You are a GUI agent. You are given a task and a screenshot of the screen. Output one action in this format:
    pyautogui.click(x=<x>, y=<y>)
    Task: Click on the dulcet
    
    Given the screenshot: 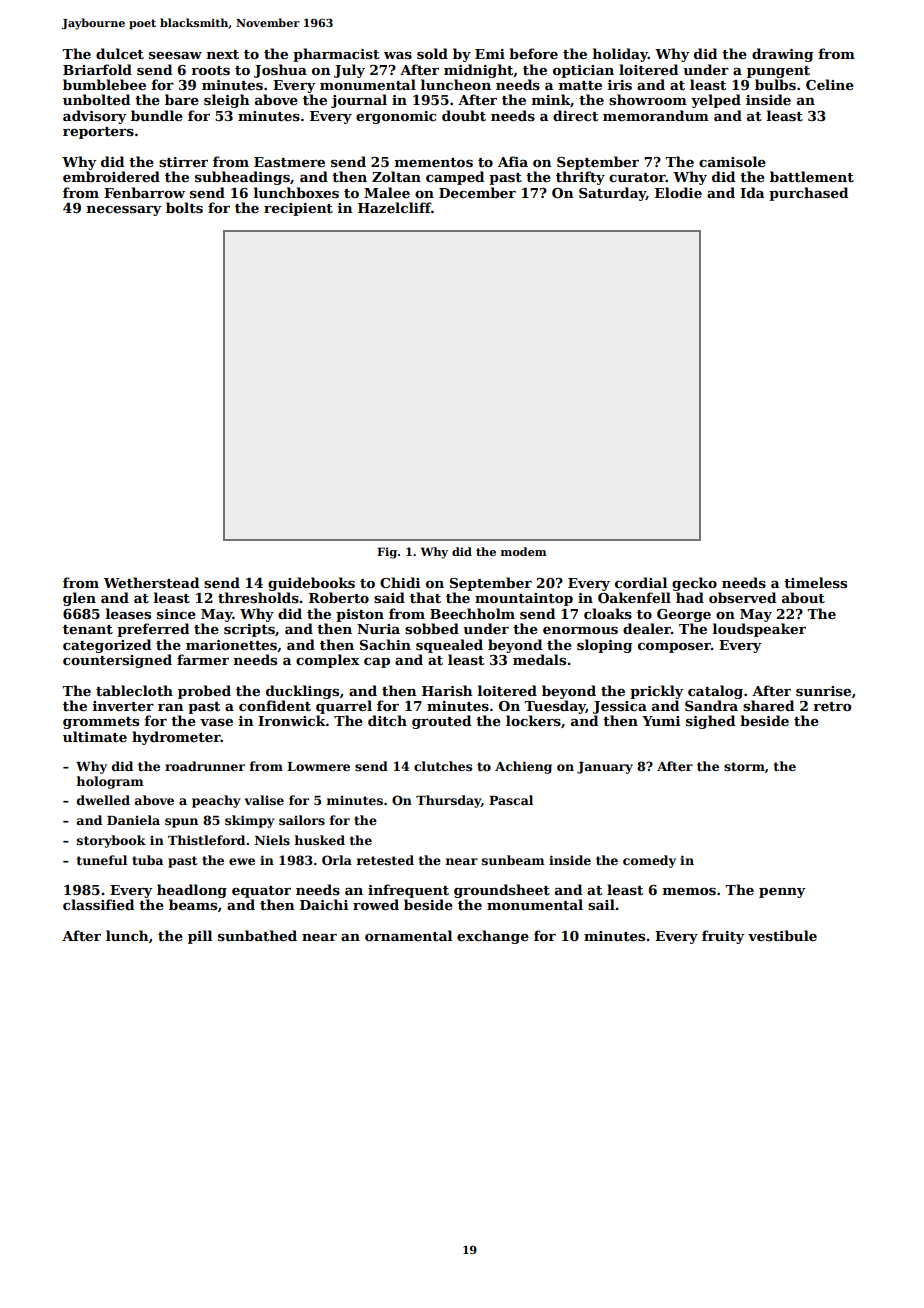 What is the action you would take?
    pyautogui.click(x=120, y=53)
